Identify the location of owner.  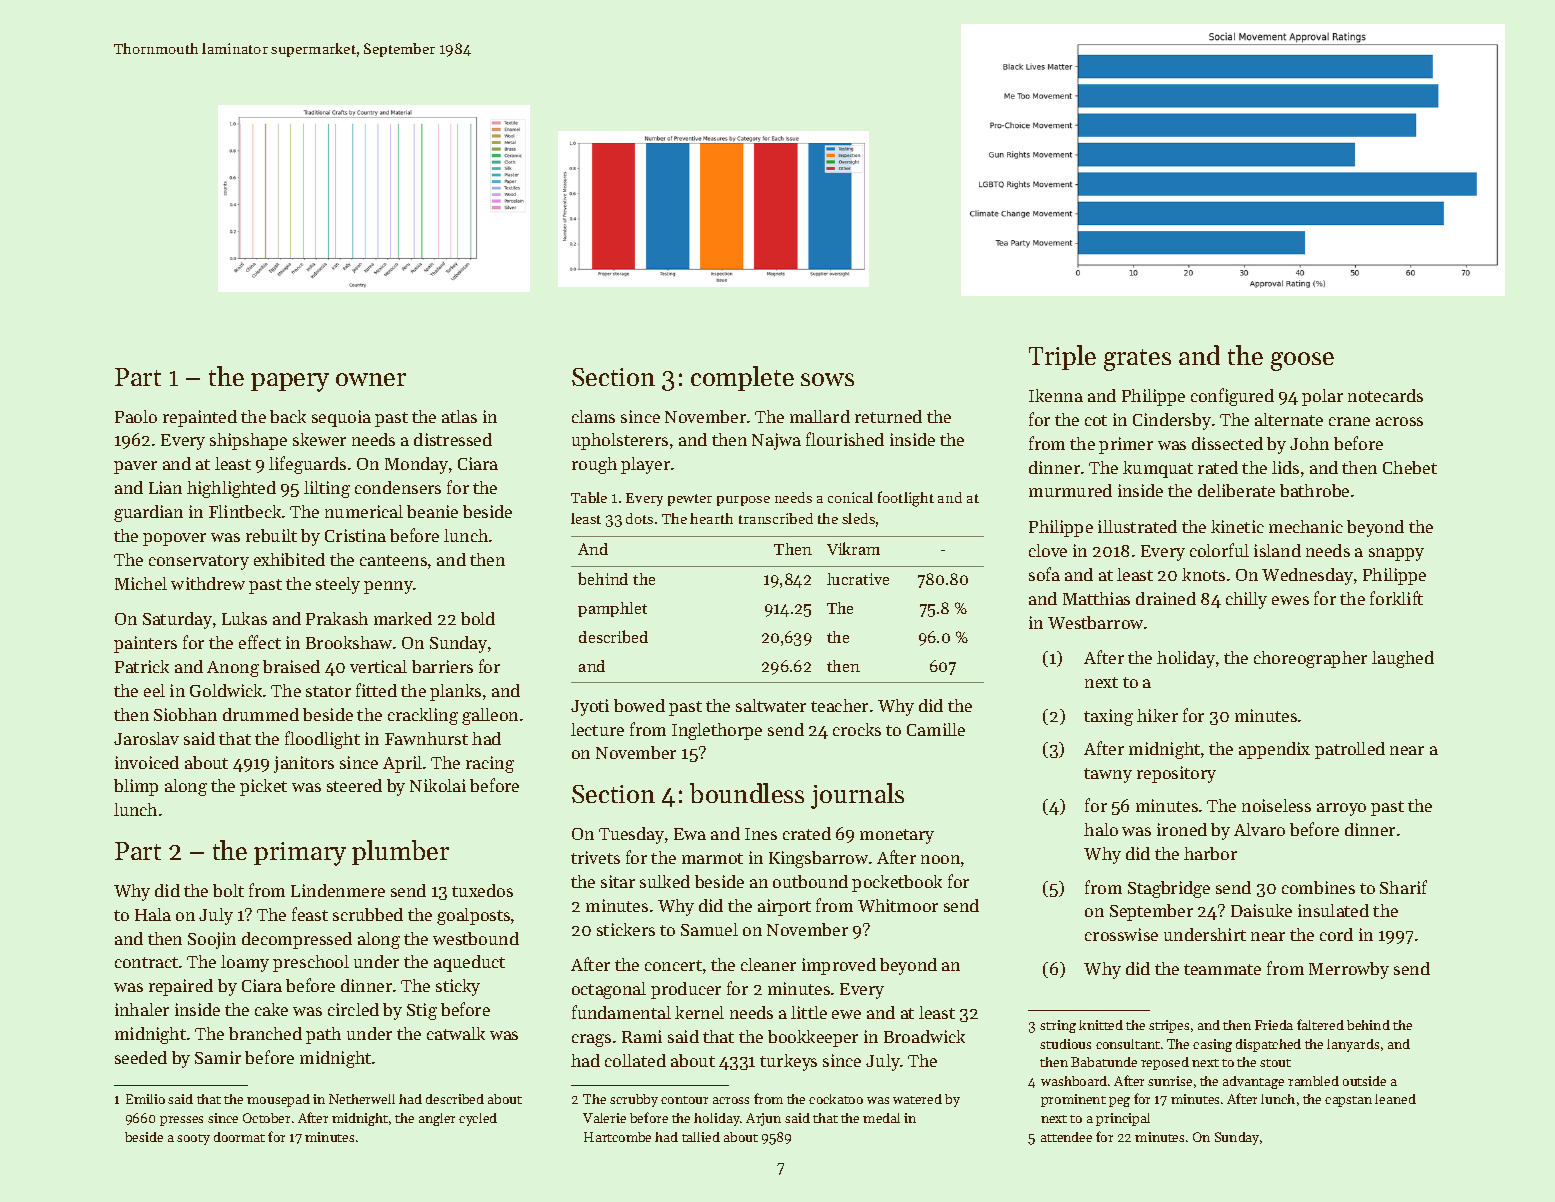
(371, 379).
